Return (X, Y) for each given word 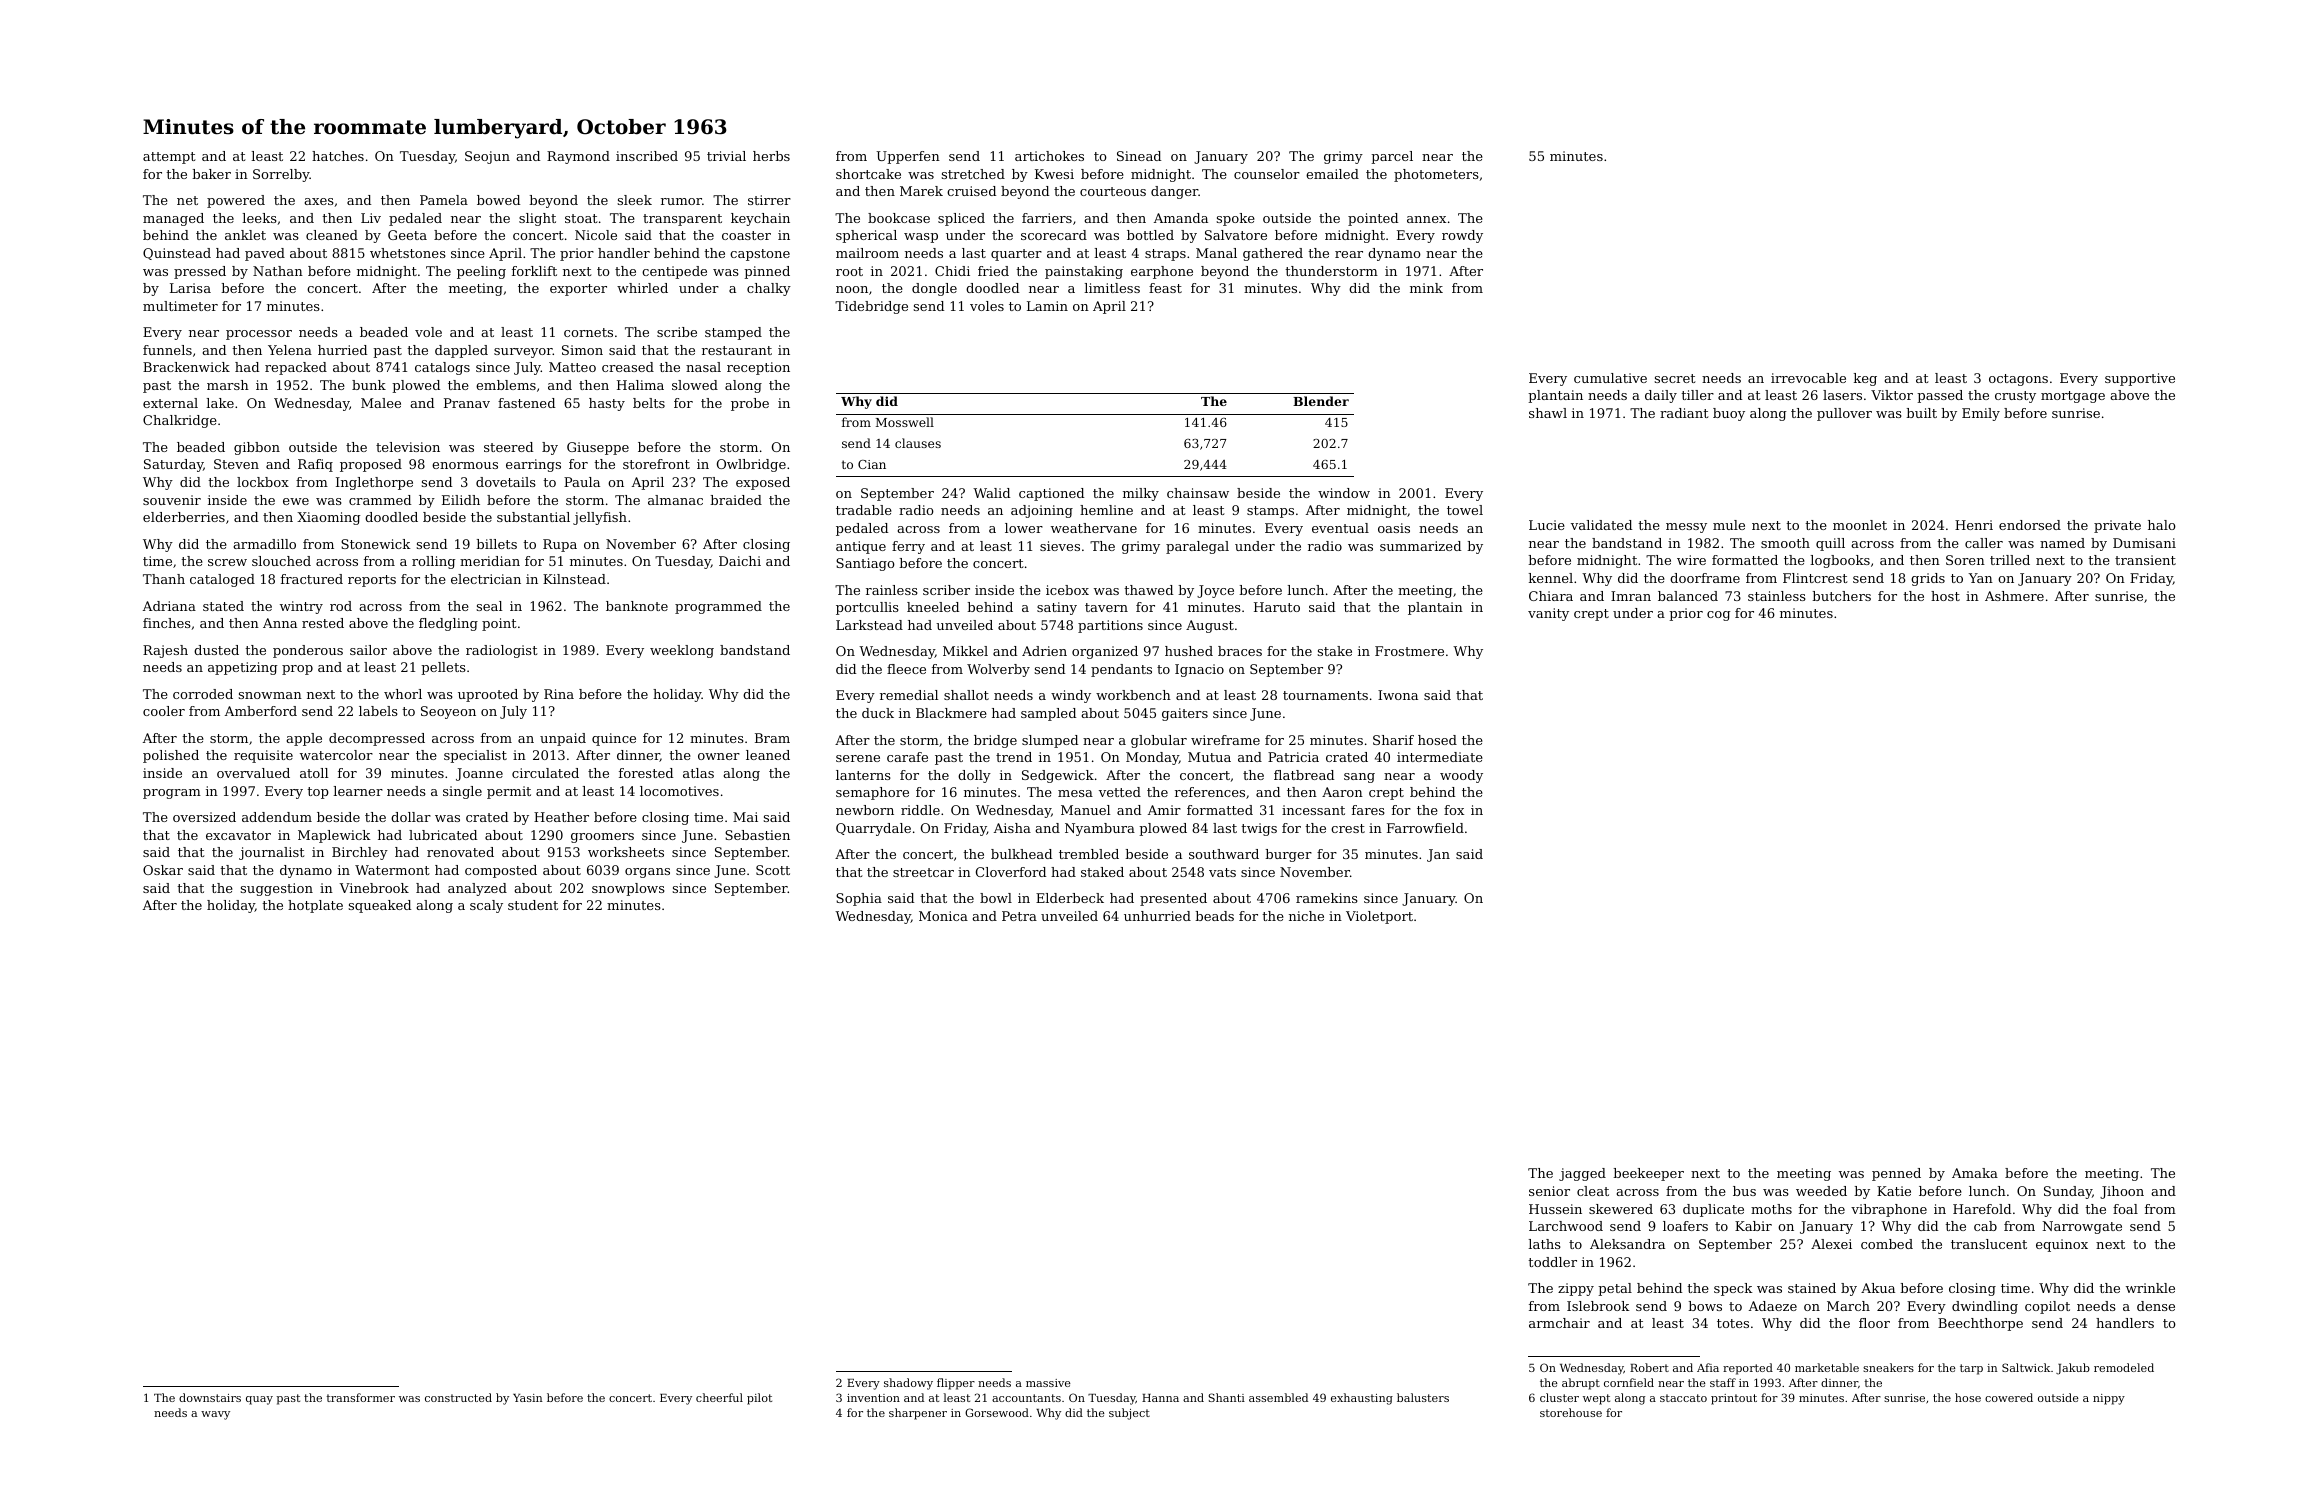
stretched (973, 174)
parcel (1392, 157)
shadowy (908, 1384)
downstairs (210, 1397)
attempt (169, 158)
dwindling (1985, 1307)
